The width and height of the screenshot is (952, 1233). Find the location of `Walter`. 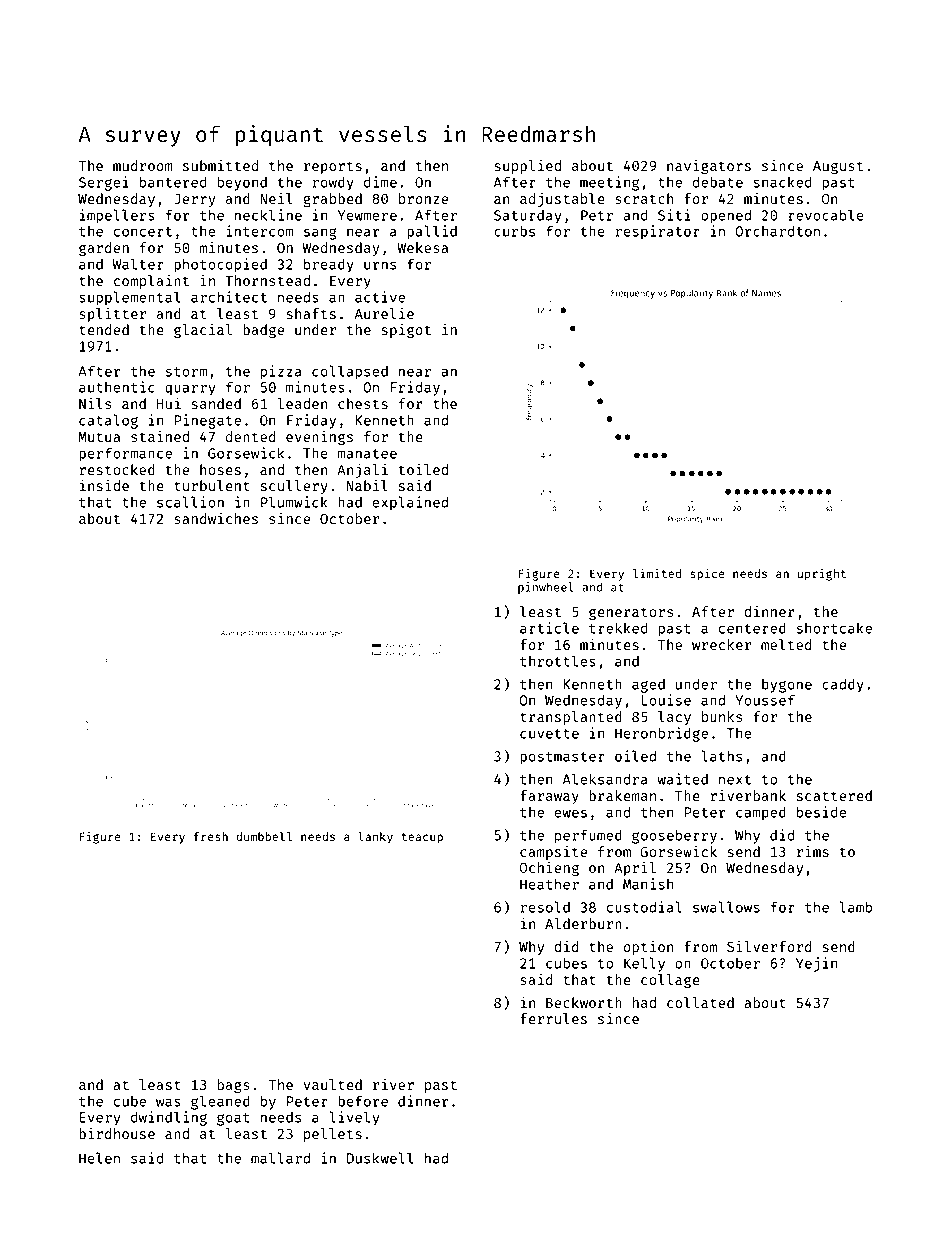

Walter is located at coordinates (138, 264).
